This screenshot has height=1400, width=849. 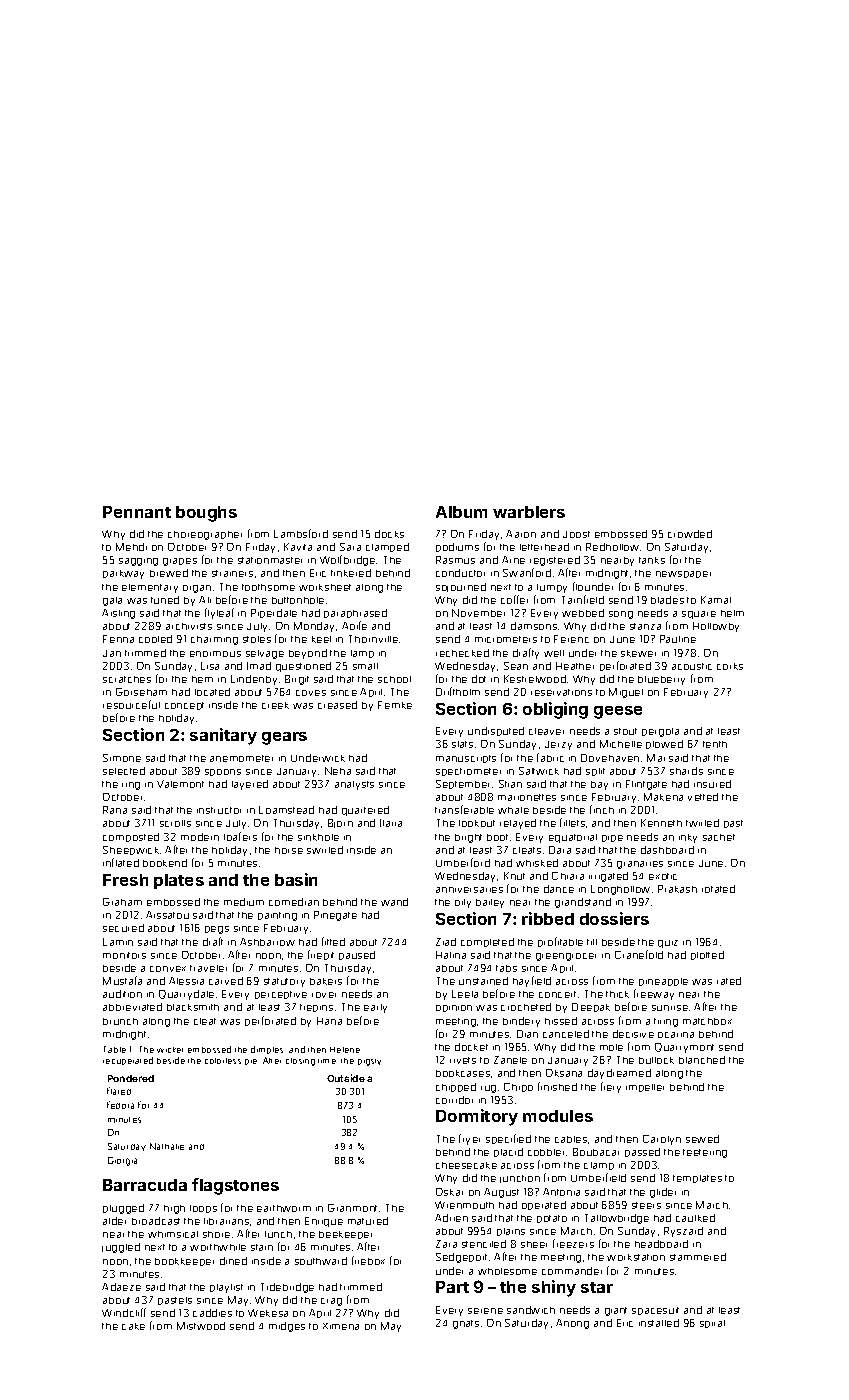 What do you see at coordinates (375, 1008) in the screenshot?
I see `early` at bounding box center [375, 1008].
